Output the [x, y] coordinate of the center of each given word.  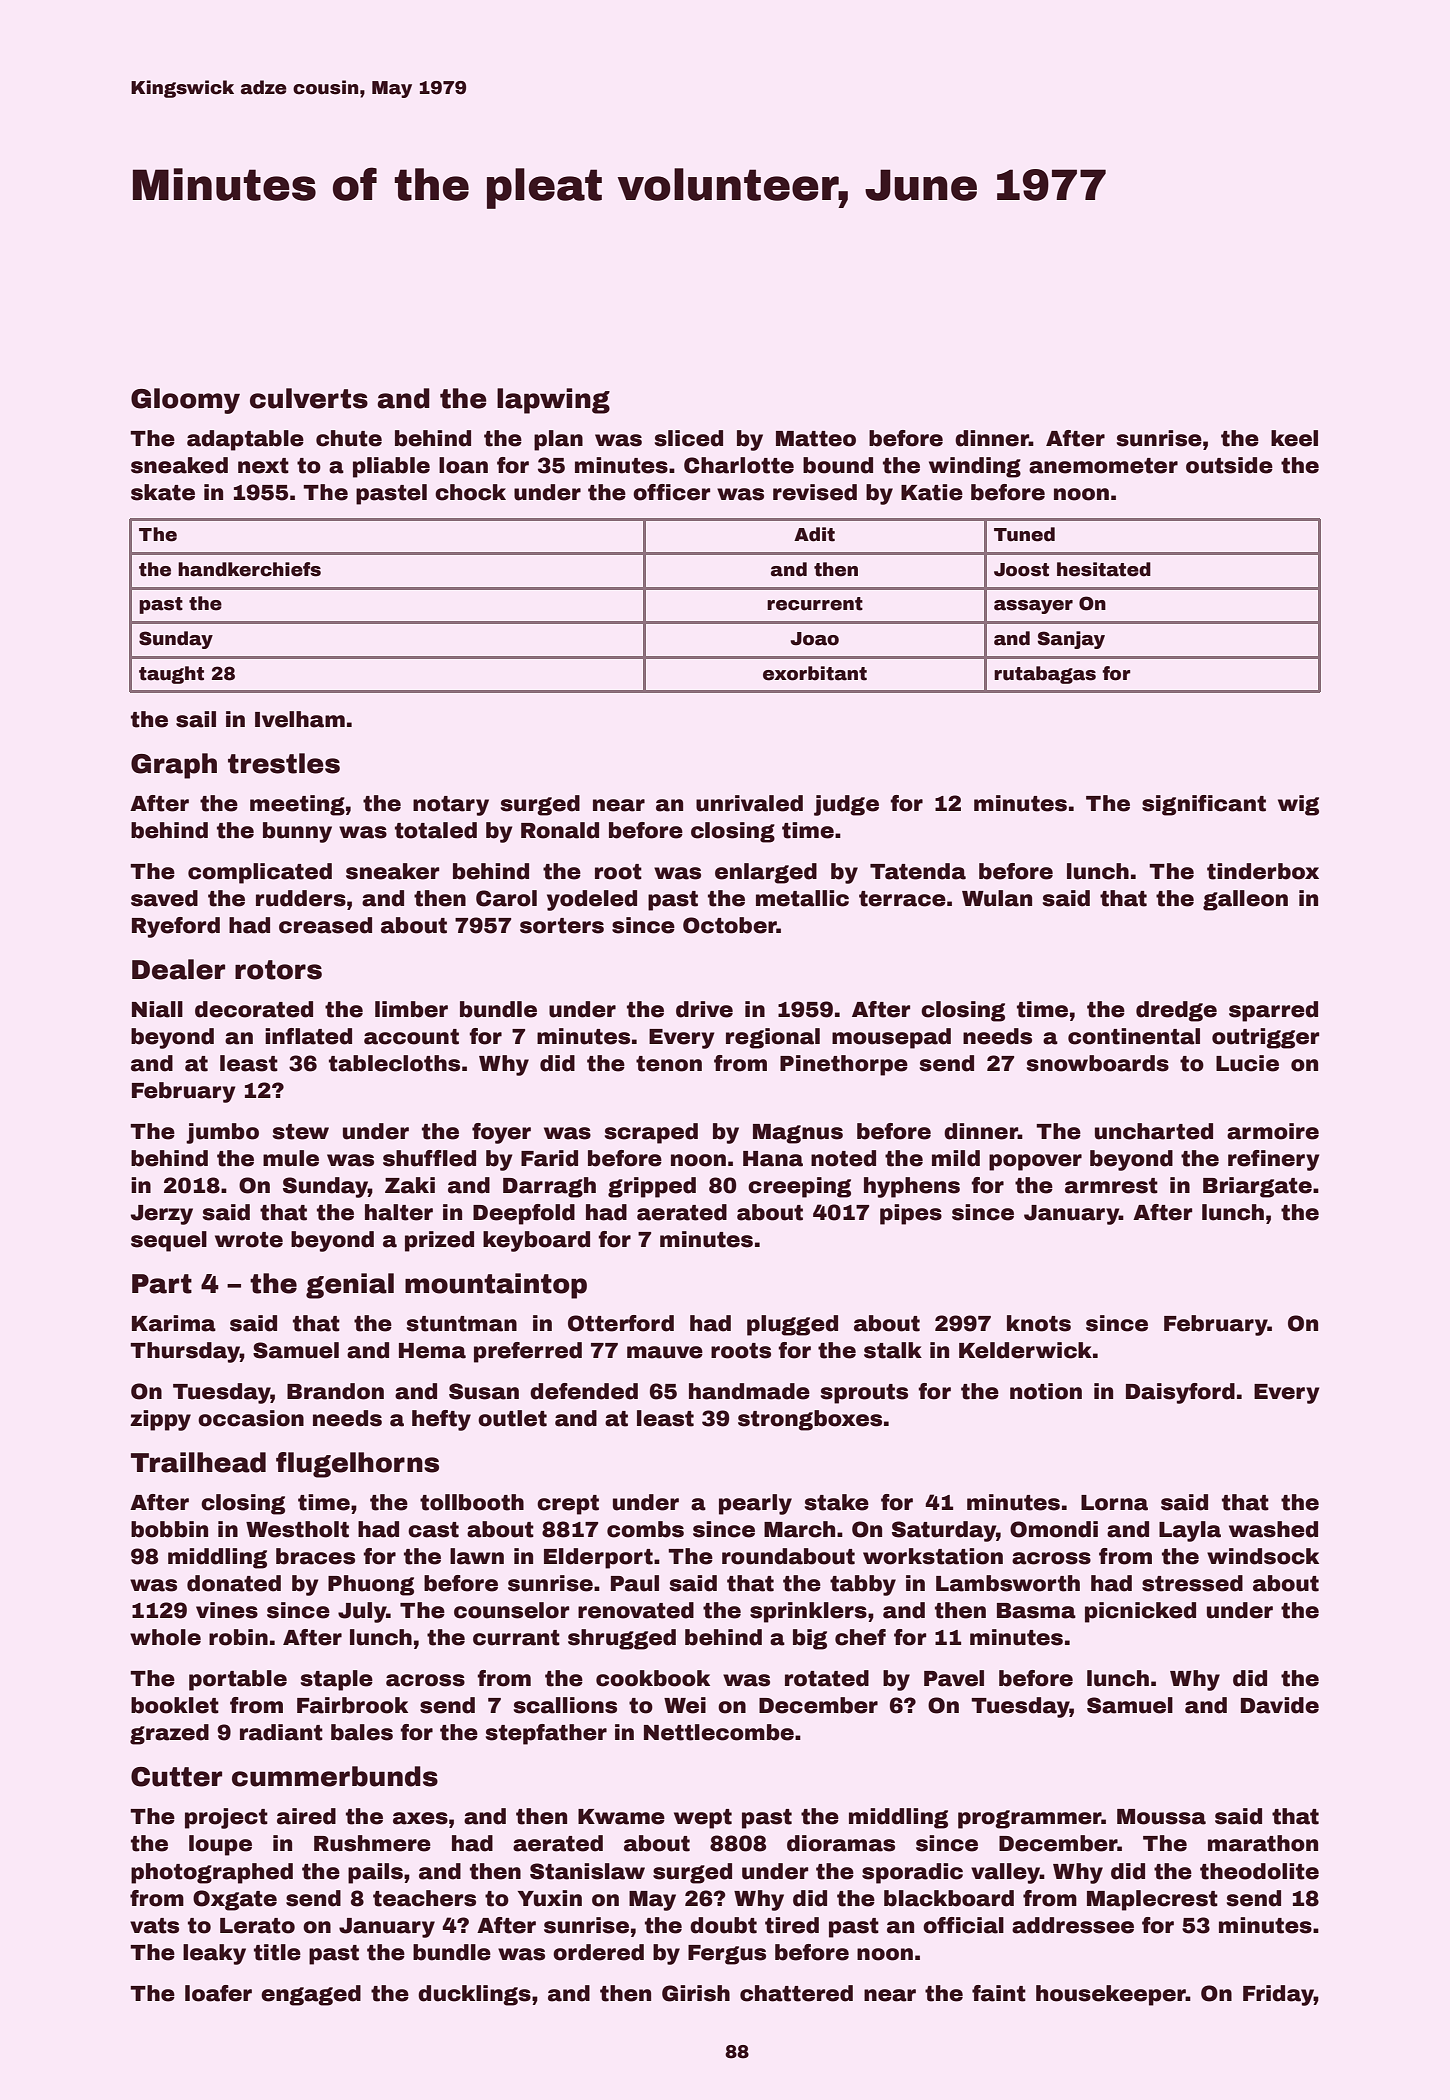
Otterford [621, 1323]
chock [470, 492]
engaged [311, 1995]
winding [975, 467]
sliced [689, 438]
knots [1039, 1323]
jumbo [222, 1133]
